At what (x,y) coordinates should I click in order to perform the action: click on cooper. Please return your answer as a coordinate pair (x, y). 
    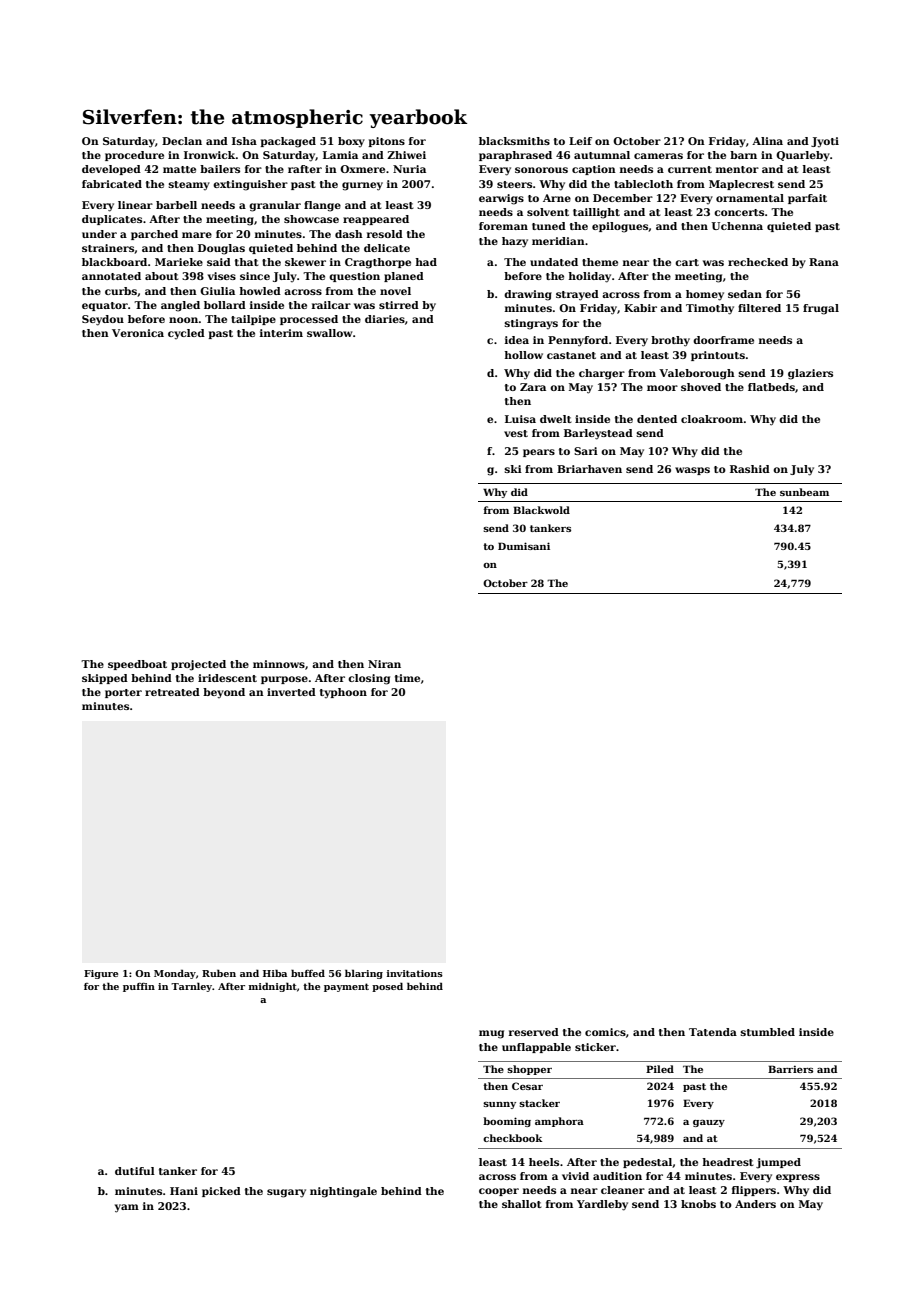
    Looking at the image, I should click on (499, 1192).
